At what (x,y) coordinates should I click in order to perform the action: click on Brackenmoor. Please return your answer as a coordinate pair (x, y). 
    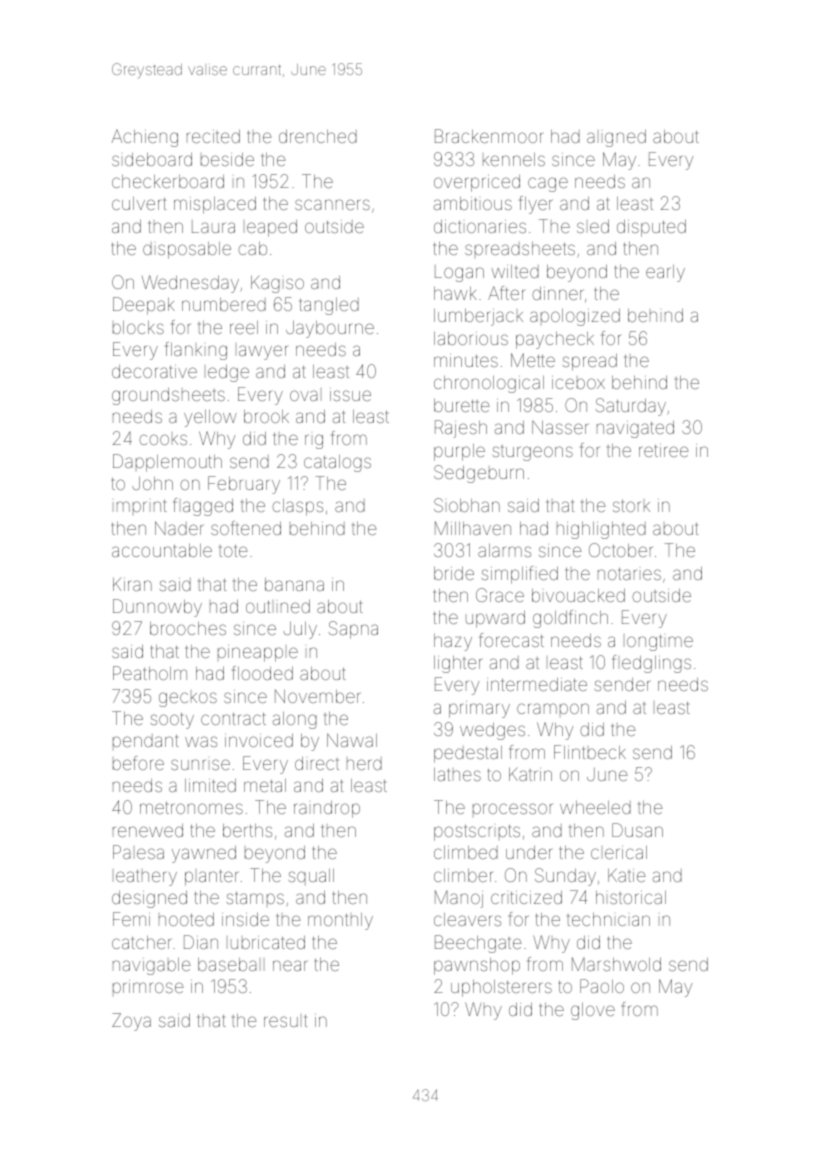
    Looking at the image, I should click on (489, 136).
